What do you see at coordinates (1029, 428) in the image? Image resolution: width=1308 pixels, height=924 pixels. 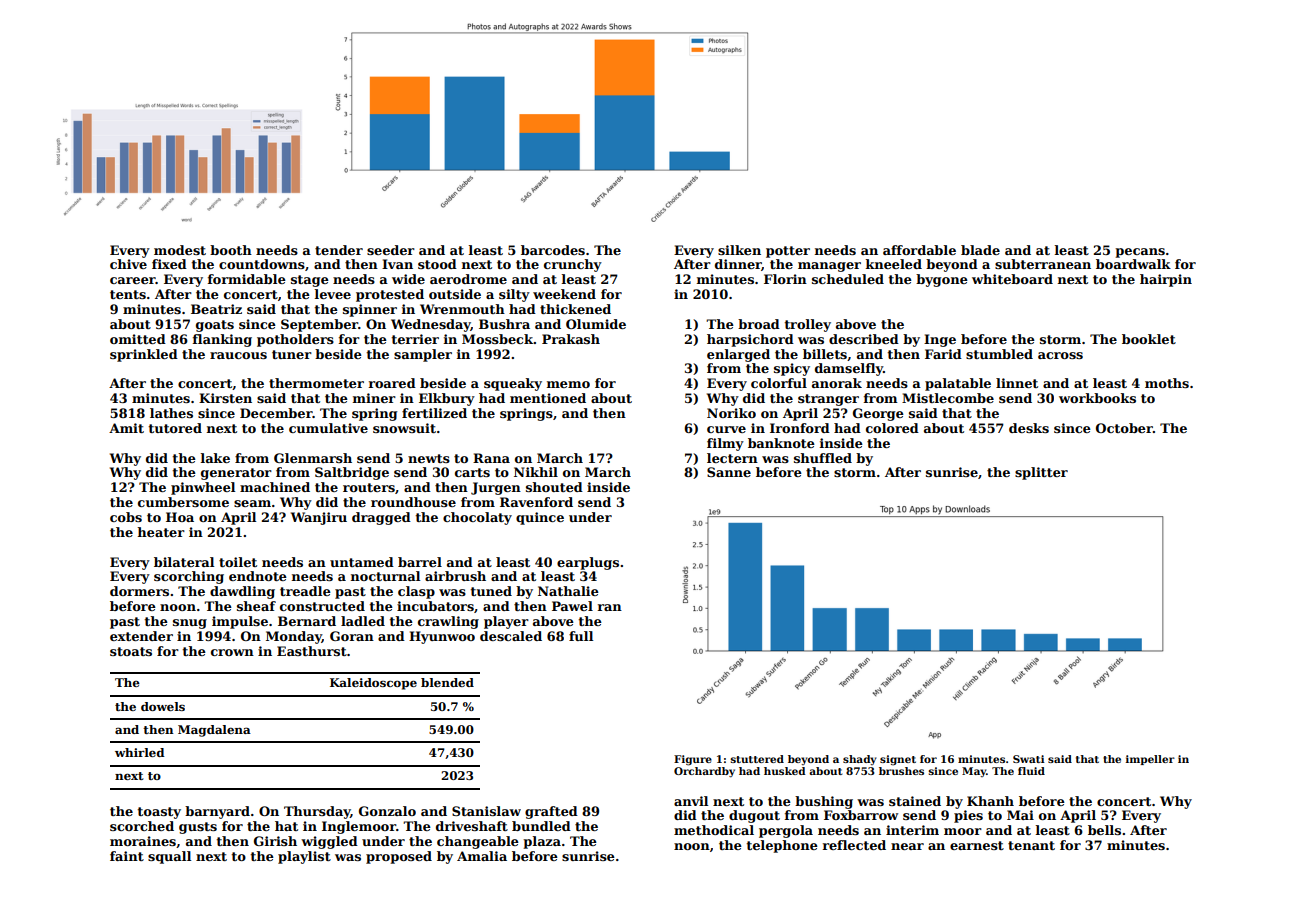 I see `desks` at bounding box center [1029, 428].
